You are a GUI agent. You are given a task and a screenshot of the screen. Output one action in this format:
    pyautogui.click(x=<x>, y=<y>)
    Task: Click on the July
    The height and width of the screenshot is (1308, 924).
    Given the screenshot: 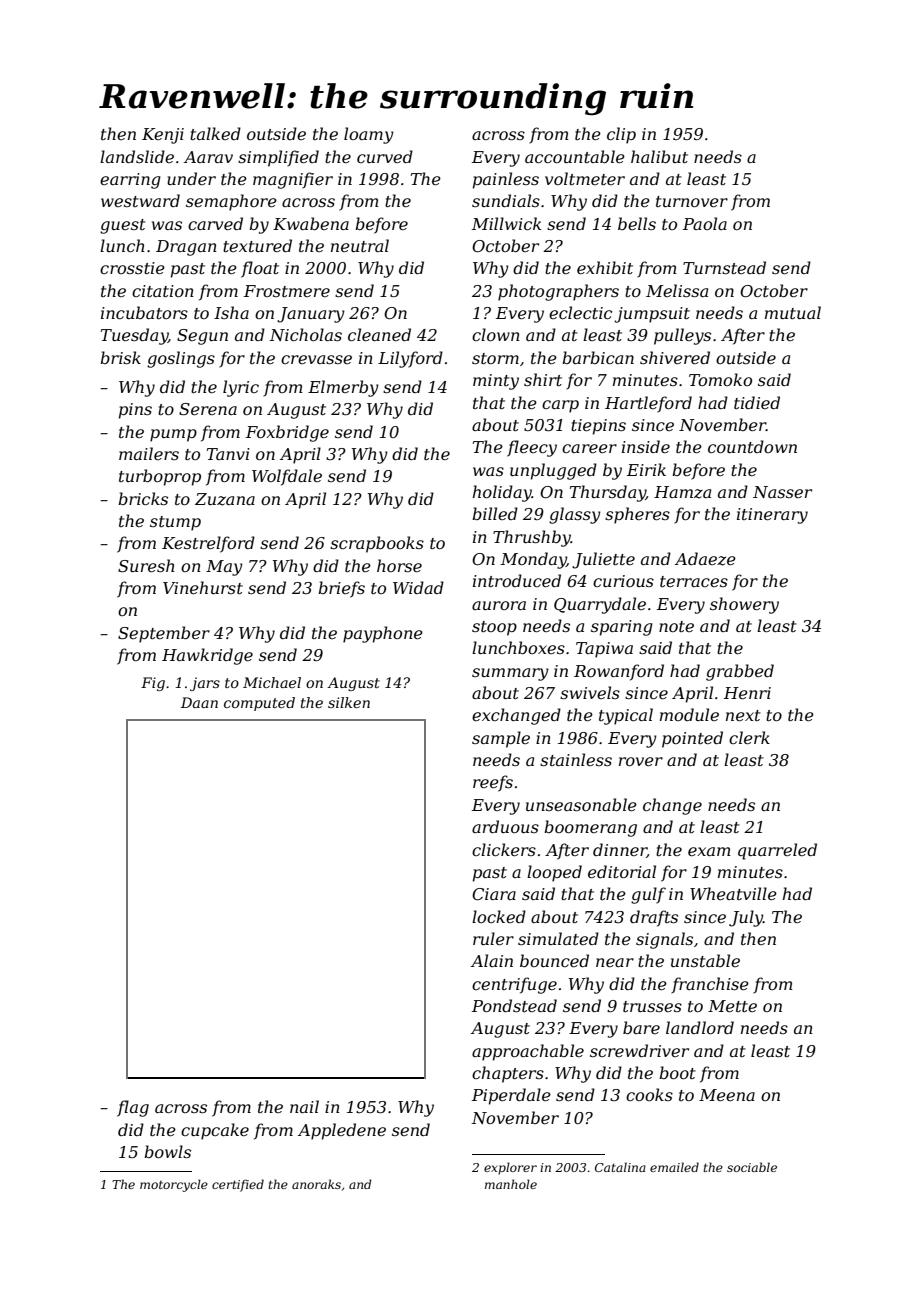 What is the action you would take?
    pyautogui.click(x=746, y=918)
